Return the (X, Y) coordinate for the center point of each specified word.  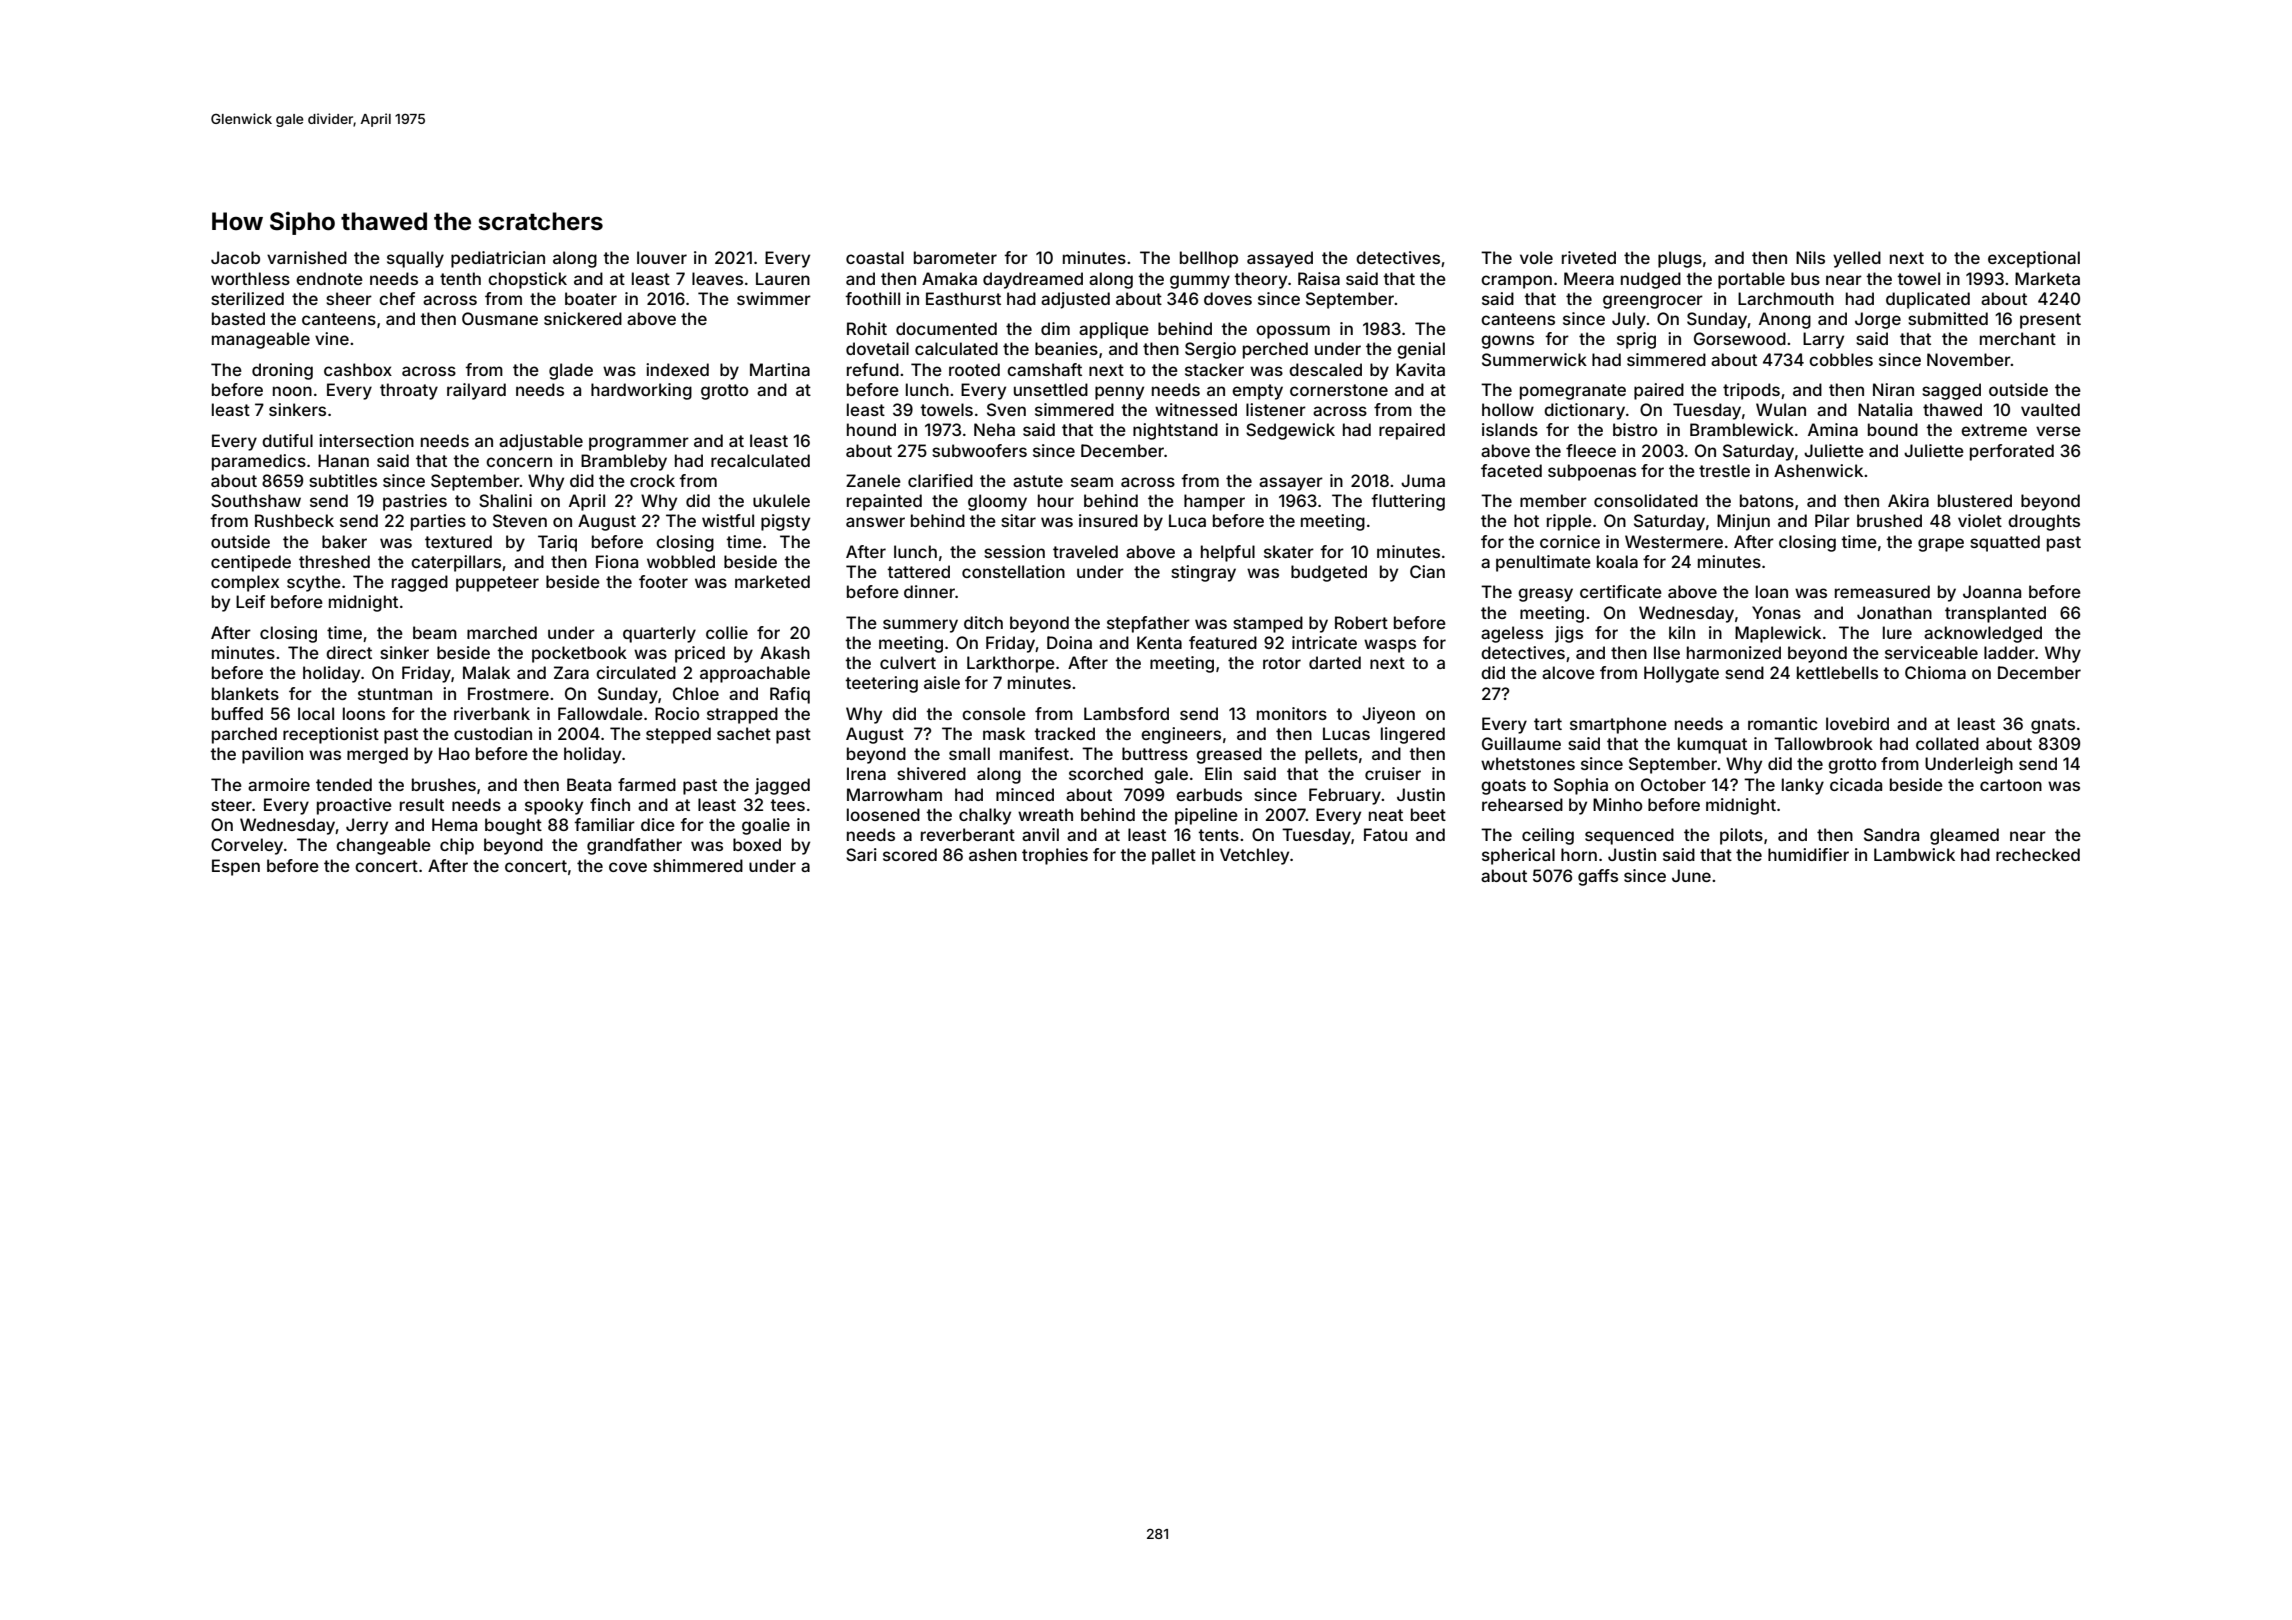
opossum (1293, 332)
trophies (1055, 856)
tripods (1751, 391)
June (1691, 875)
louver (662, 257)
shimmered (698, 865)
